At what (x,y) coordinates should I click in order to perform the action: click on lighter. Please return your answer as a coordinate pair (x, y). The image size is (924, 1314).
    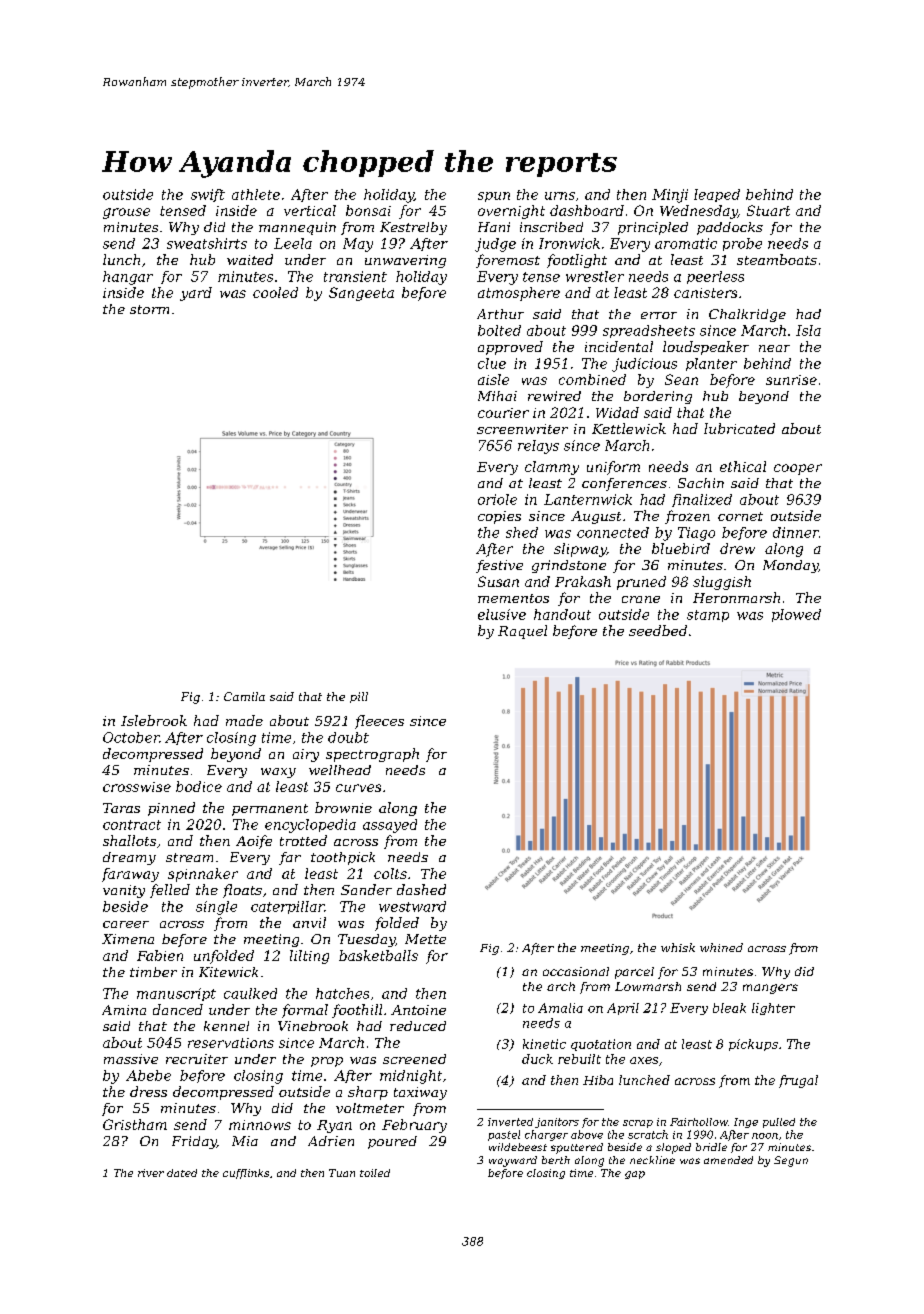
    Looking at the image, I should click on (773, 1009).
